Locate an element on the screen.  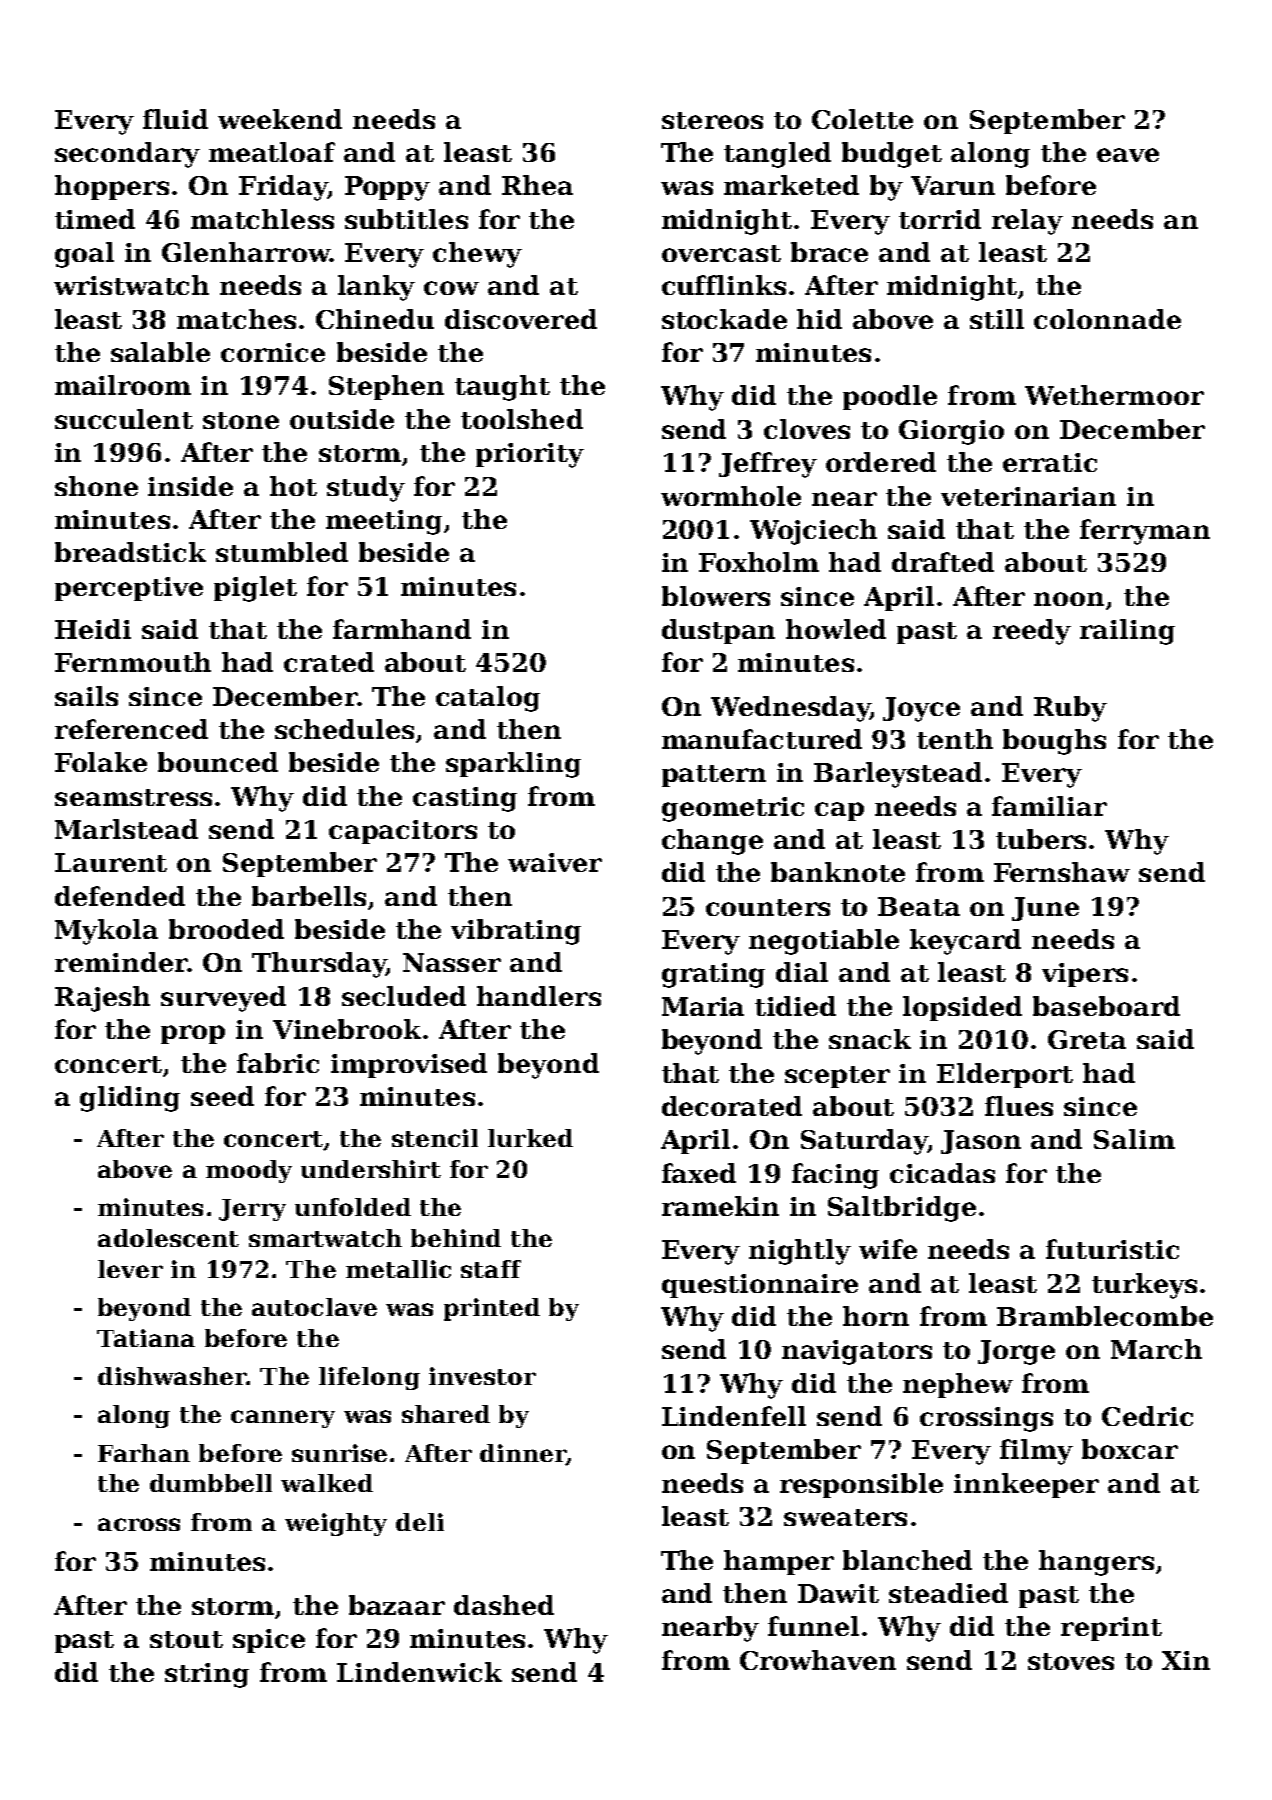
vibrating is located at coordinates (516, 932).
